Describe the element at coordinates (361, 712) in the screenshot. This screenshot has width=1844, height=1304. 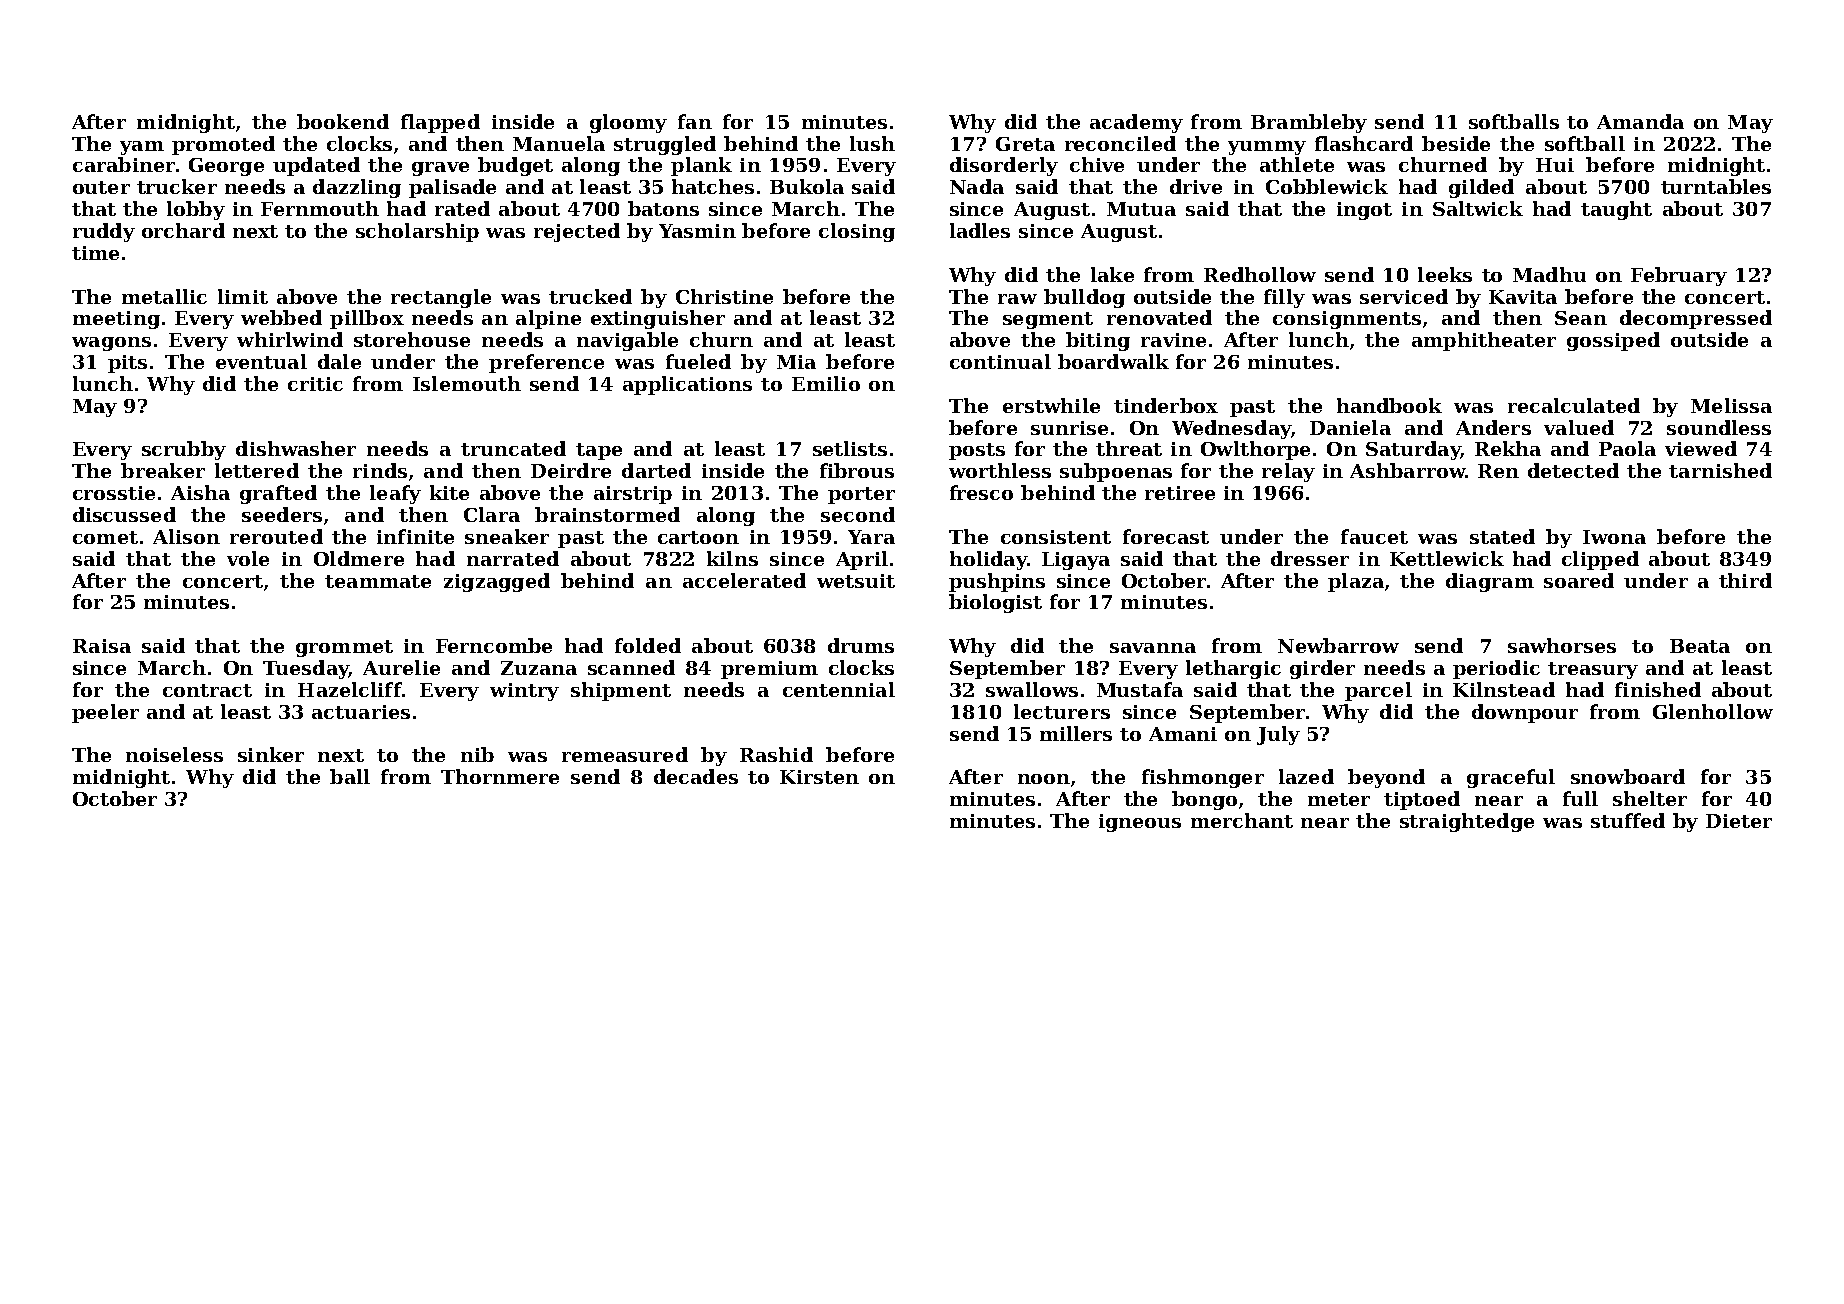
I see `actuaries` at that location.
